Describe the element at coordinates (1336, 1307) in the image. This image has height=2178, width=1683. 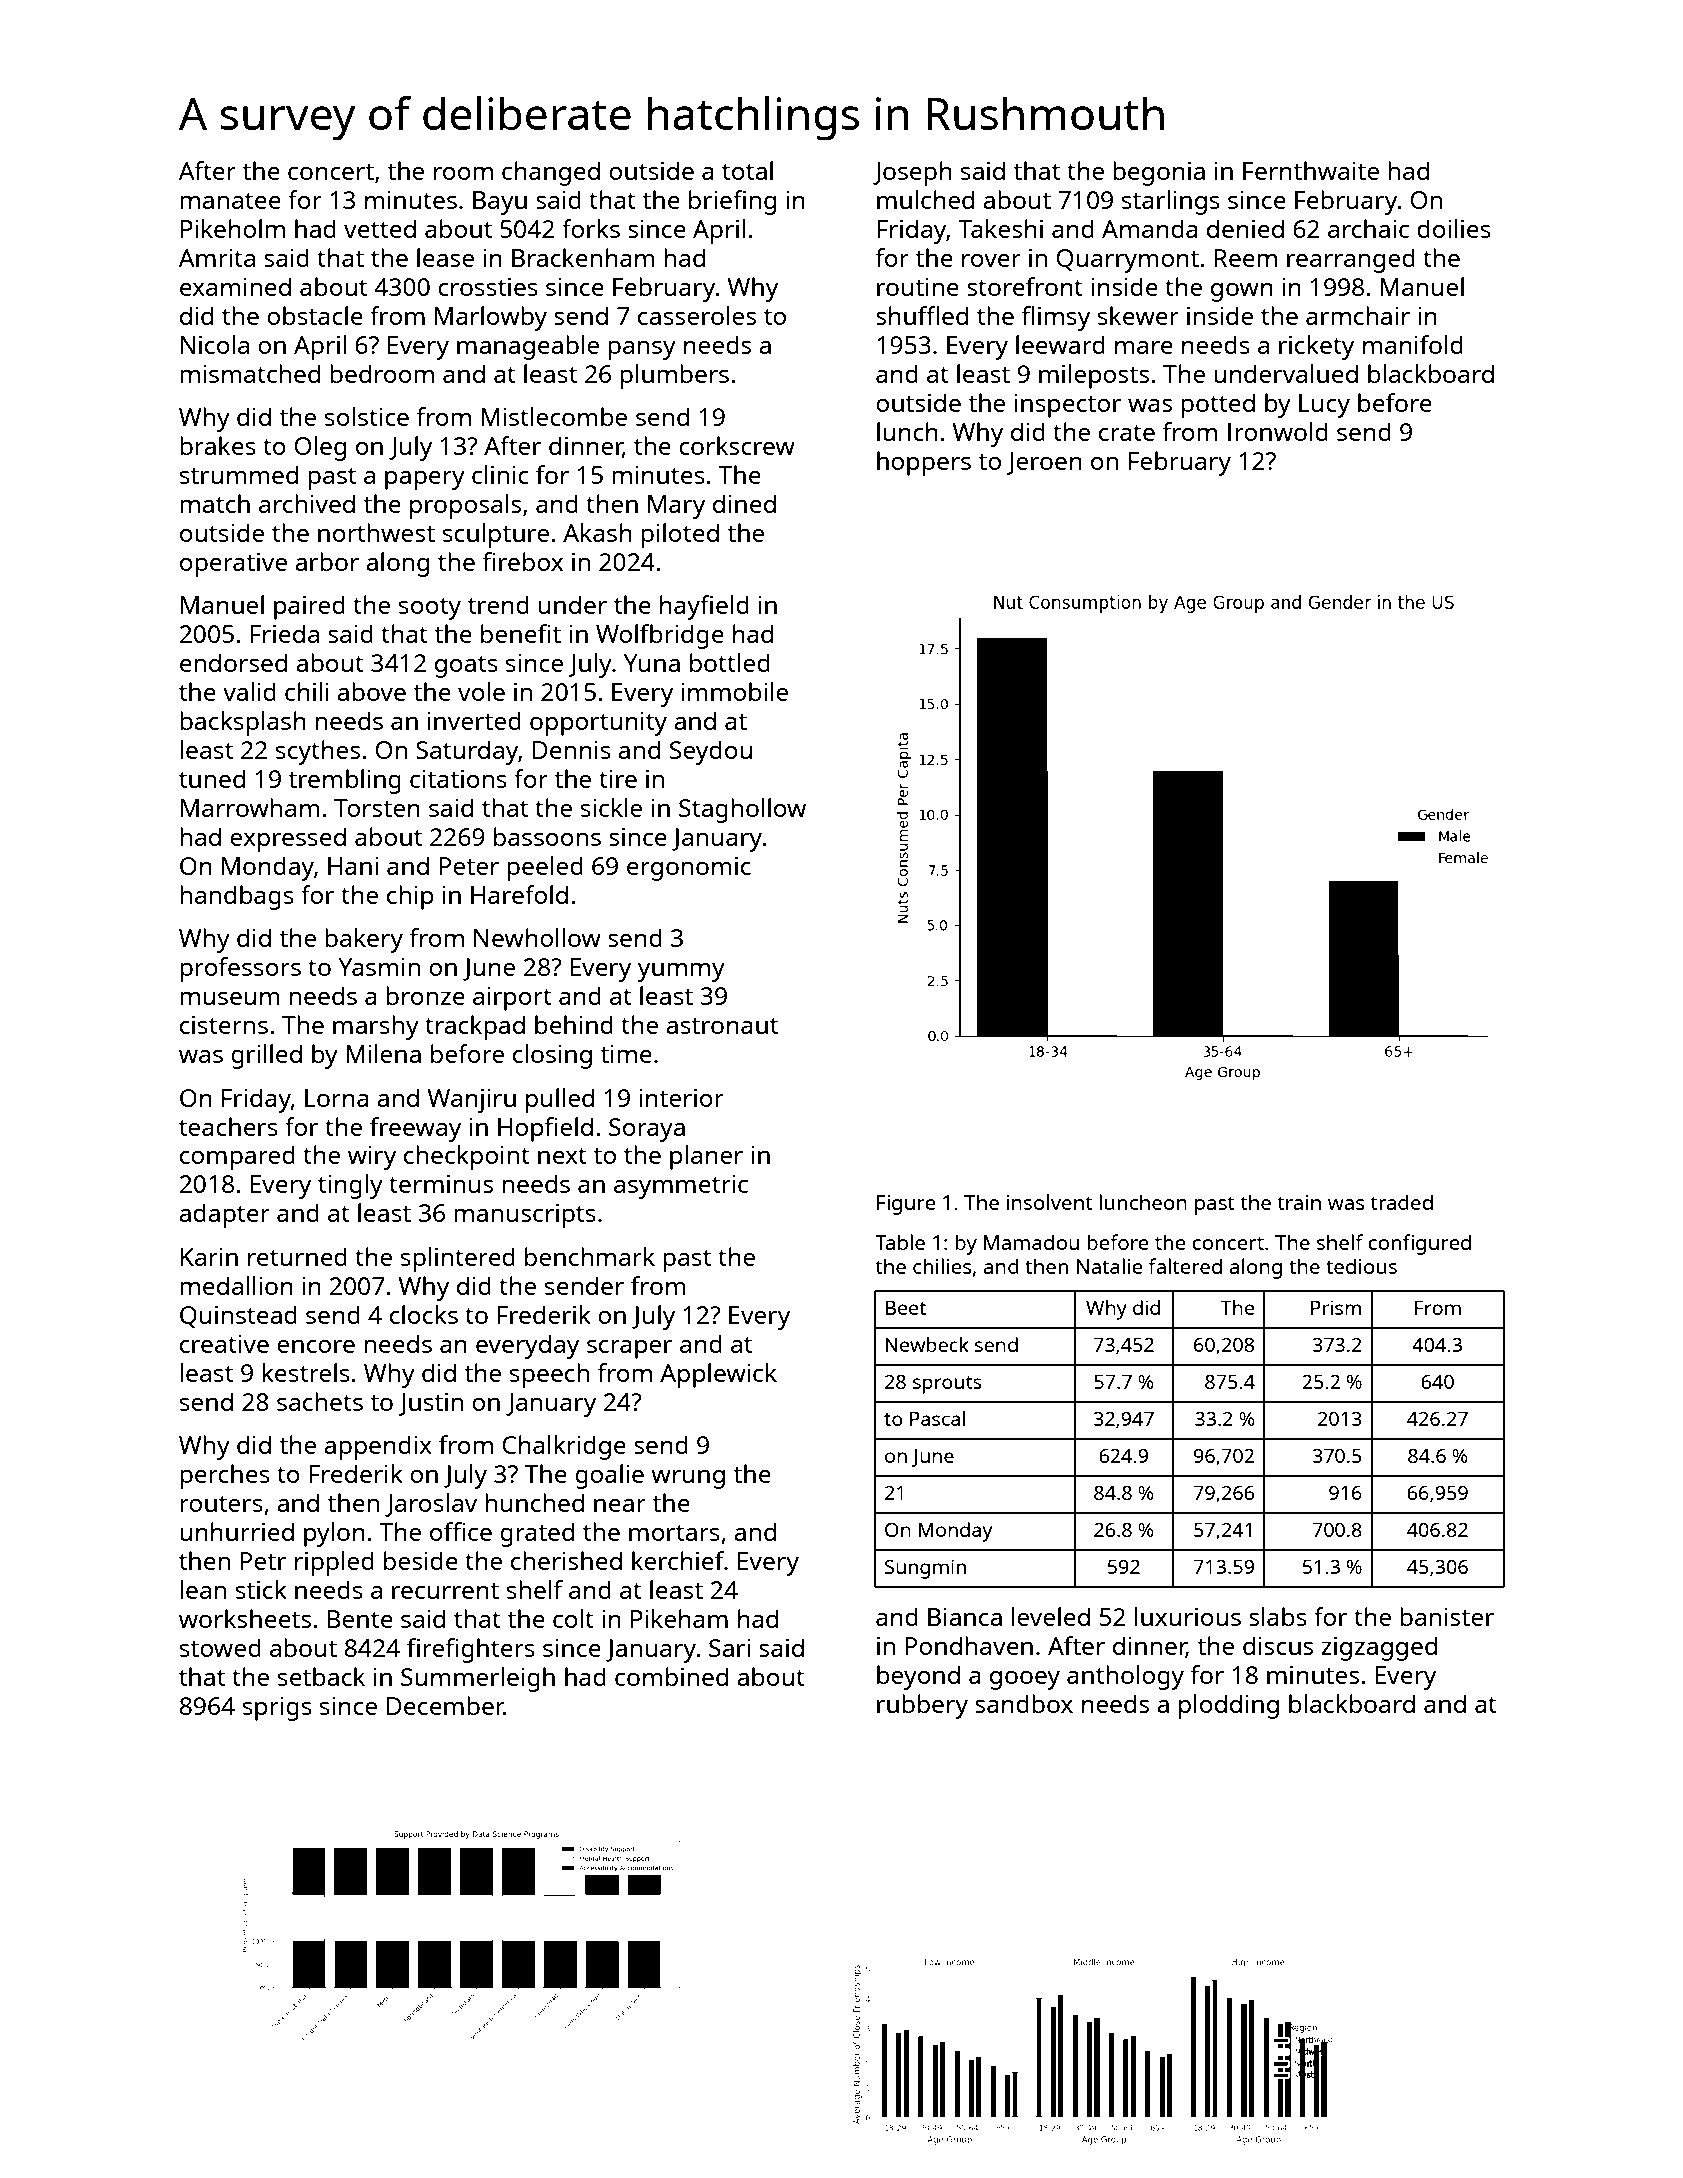
I see `Prism` at that location.
